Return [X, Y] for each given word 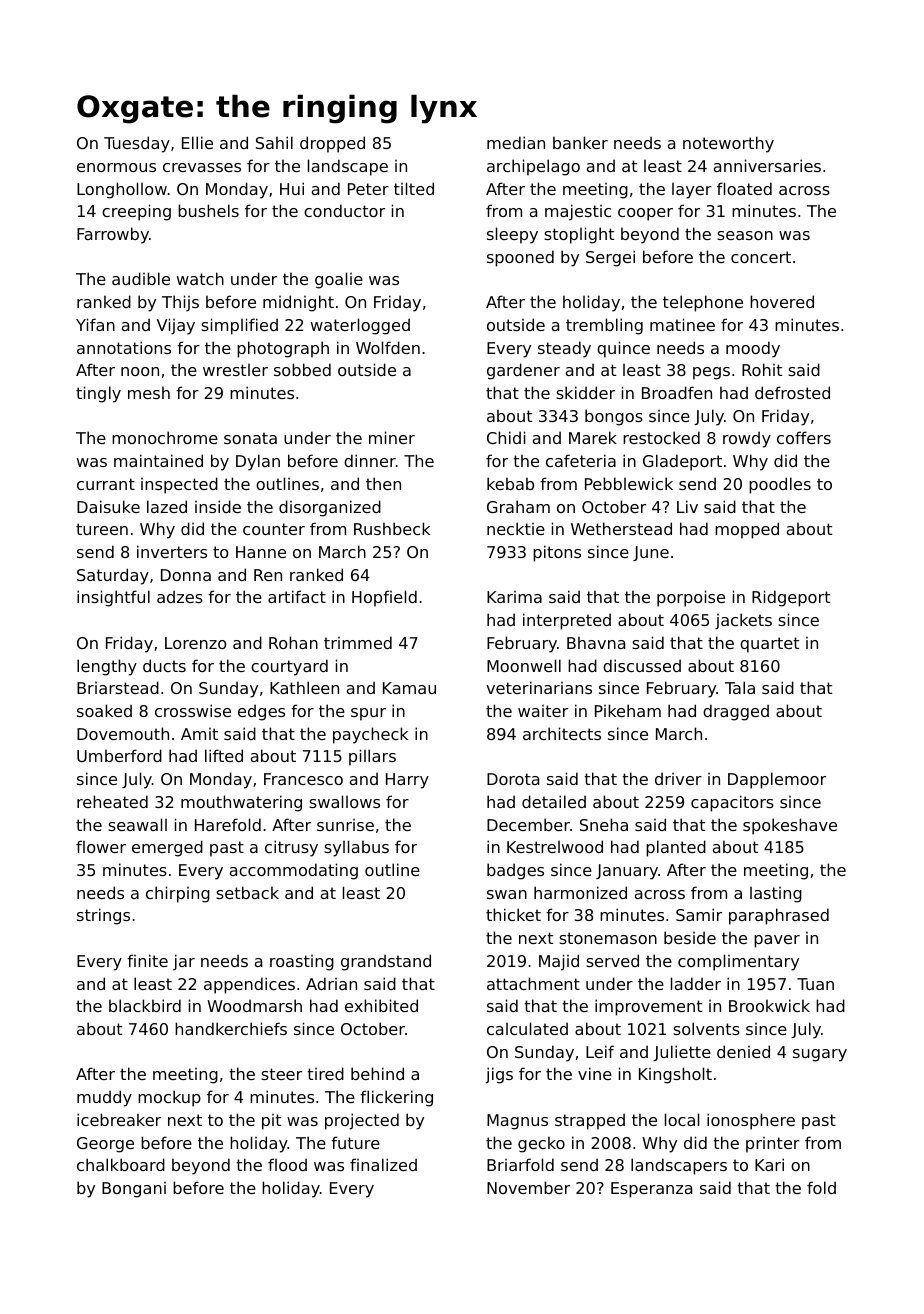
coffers [804, 437]
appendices [249, 985]
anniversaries [767, 165]
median [516, 142]
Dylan [258, 462]
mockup [169, 1098]
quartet [769, 645]
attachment [533, 983]
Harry [407, 781]
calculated [527, 1028]
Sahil [274, 142]
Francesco [303, 779]
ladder [696, 983]
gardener [523, 371]
